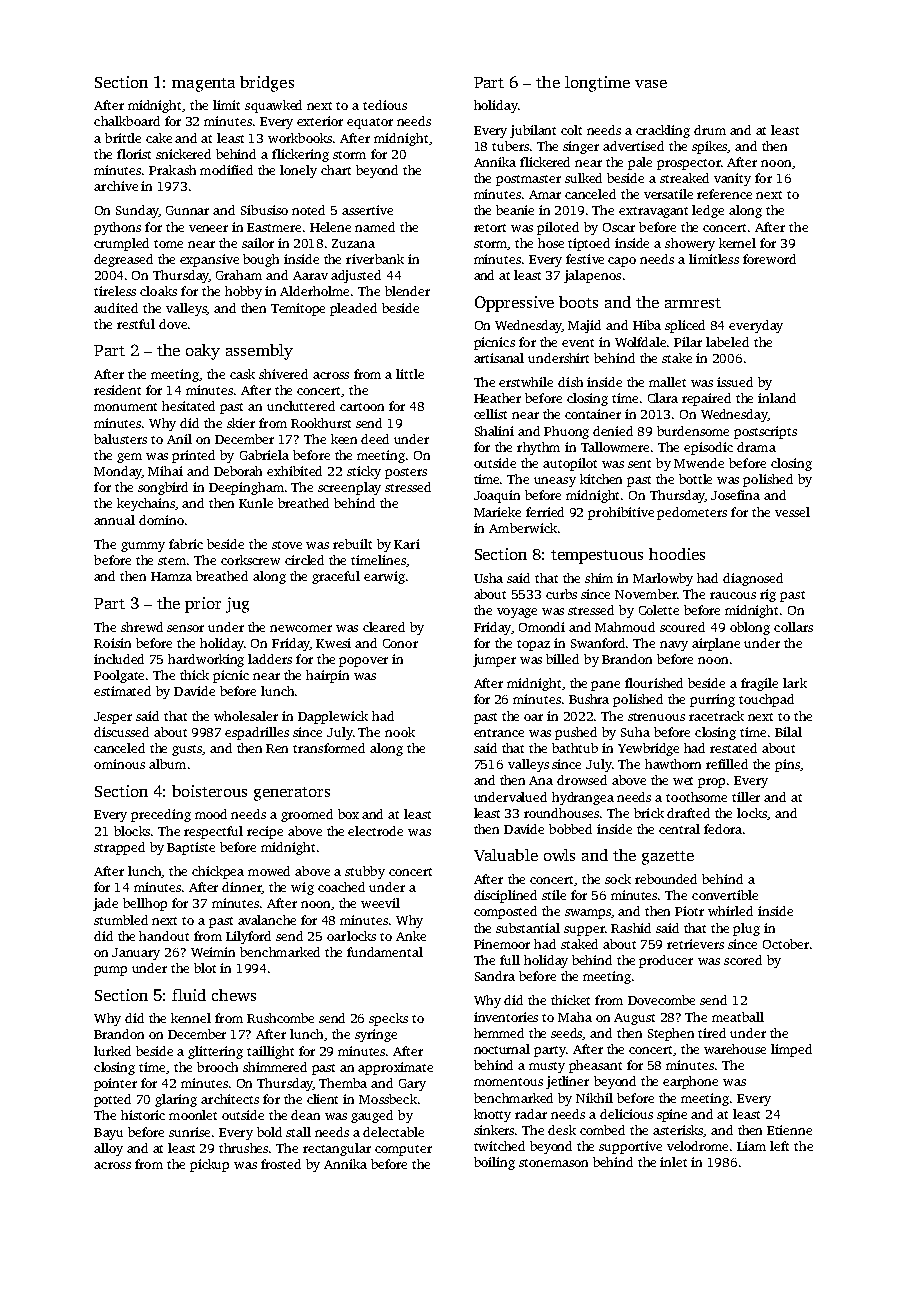 The width and height of the screenshot is (908, 1316). Describe the element at coordinates (310, 275) in the screenshot. I see `Aarav` at that location.
